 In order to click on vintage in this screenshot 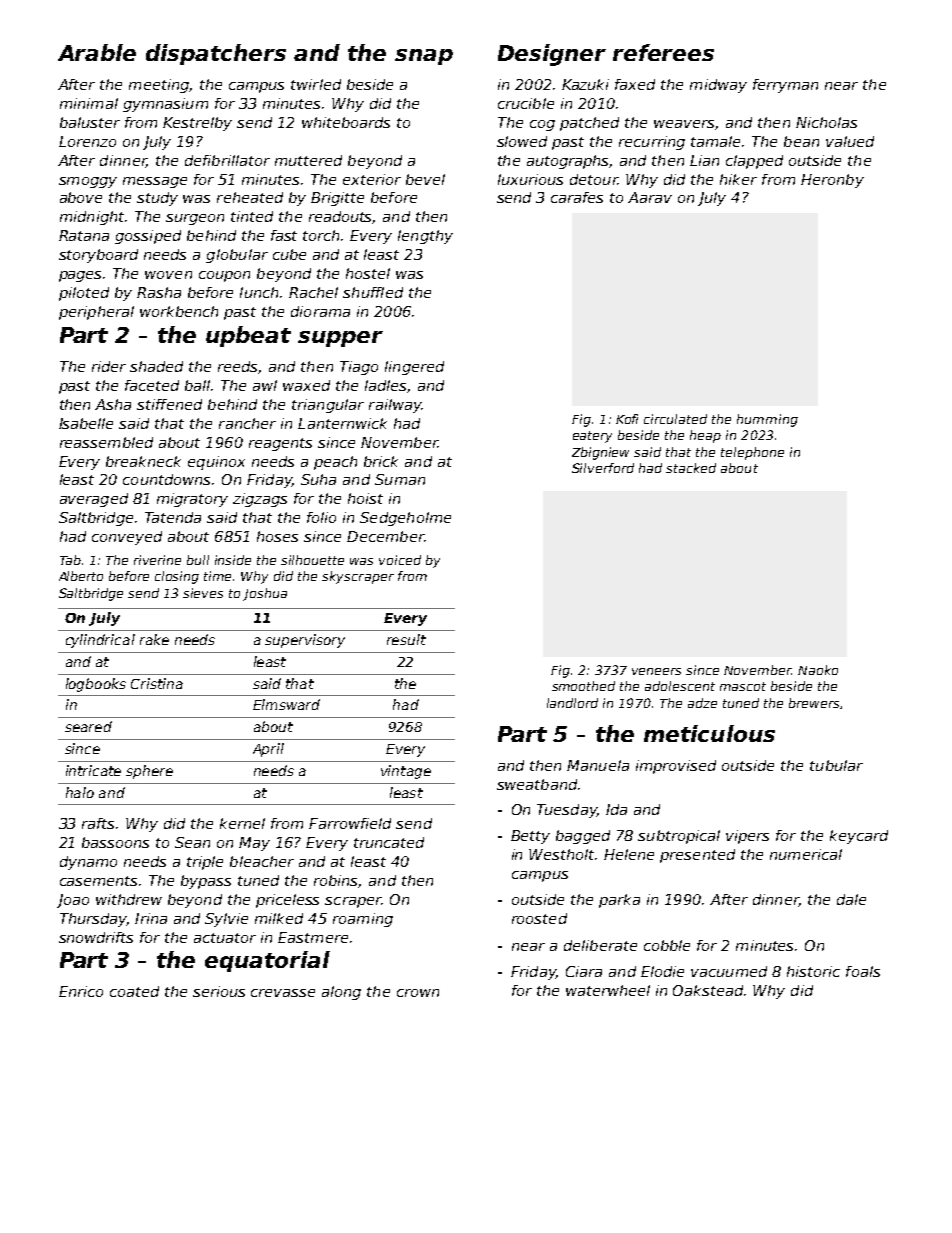, I will do `click(406, 772)`.
